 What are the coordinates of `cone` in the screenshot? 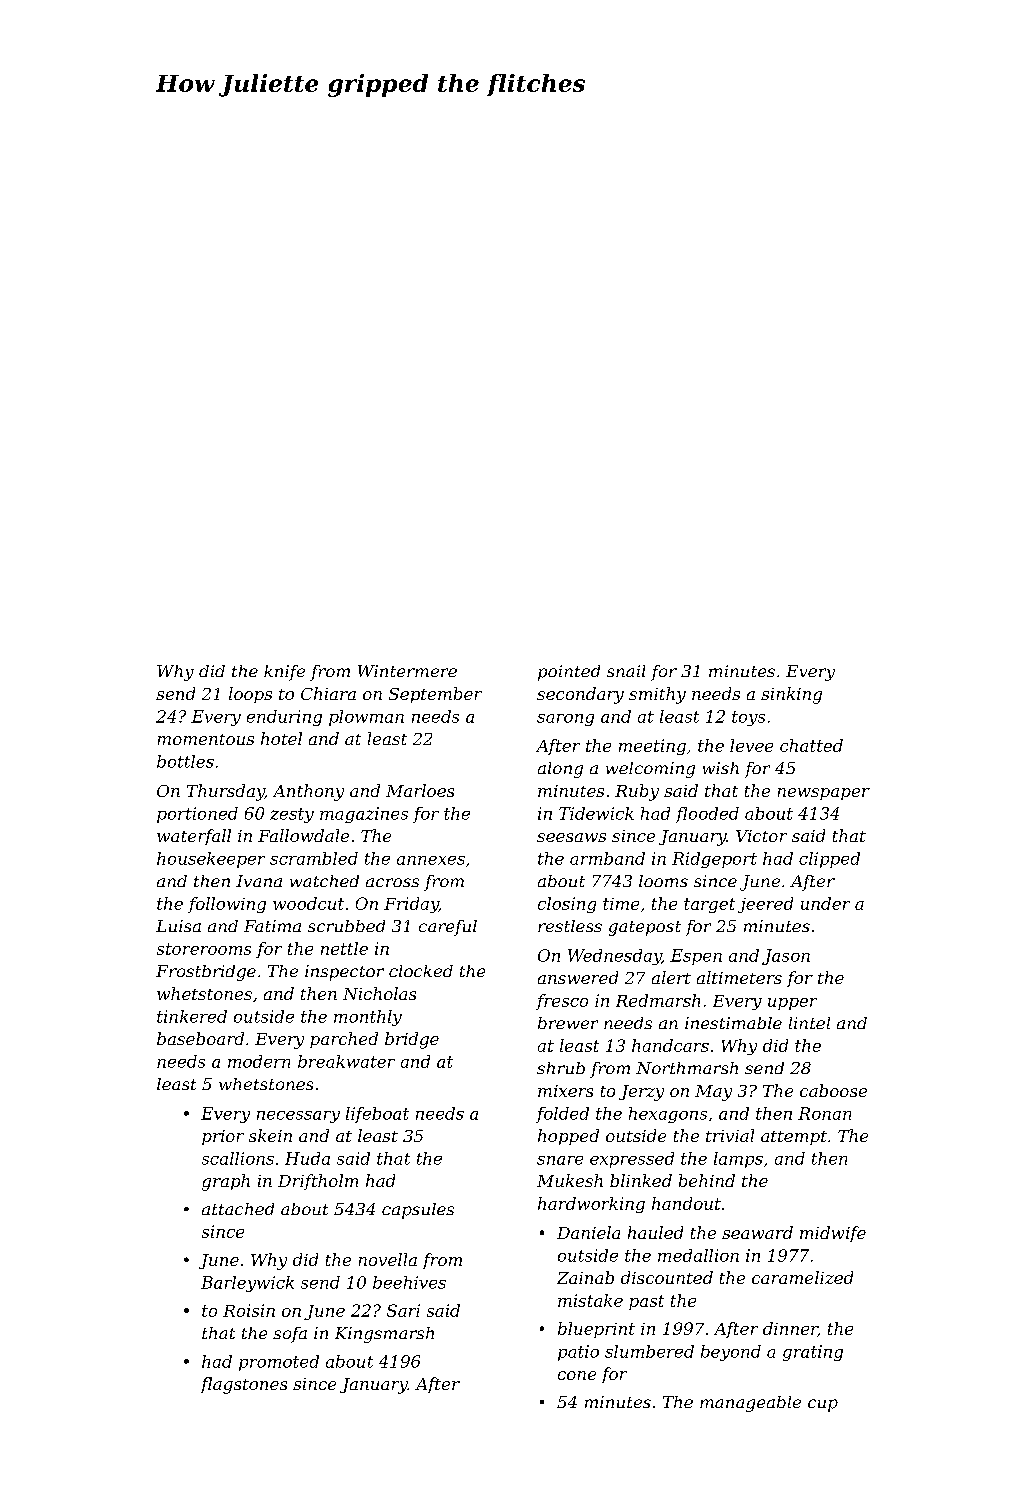 It's located at (577, 1375).
